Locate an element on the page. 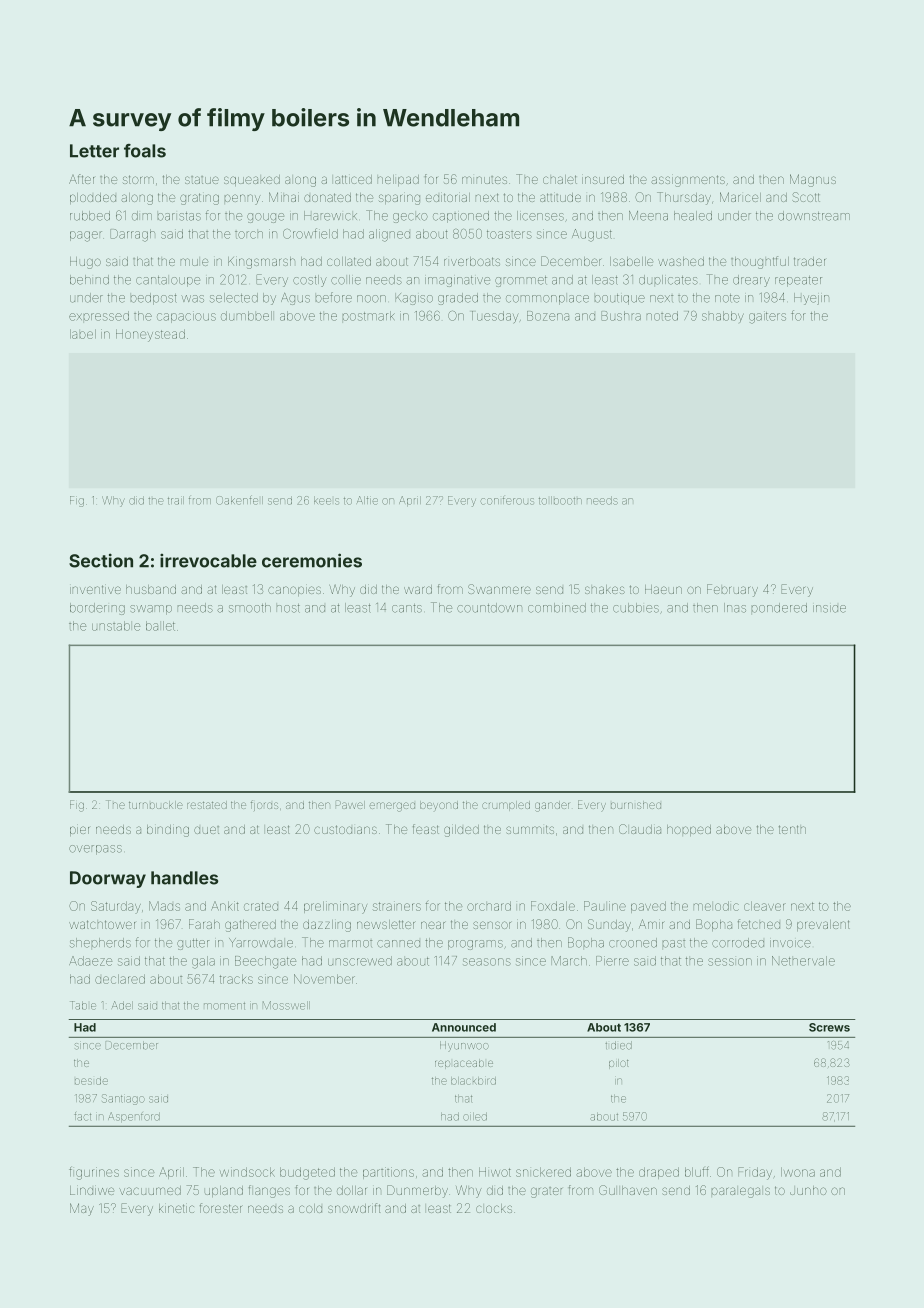 This document has height=1308, width=924. Bozena is located at coordinates (548, 316).
